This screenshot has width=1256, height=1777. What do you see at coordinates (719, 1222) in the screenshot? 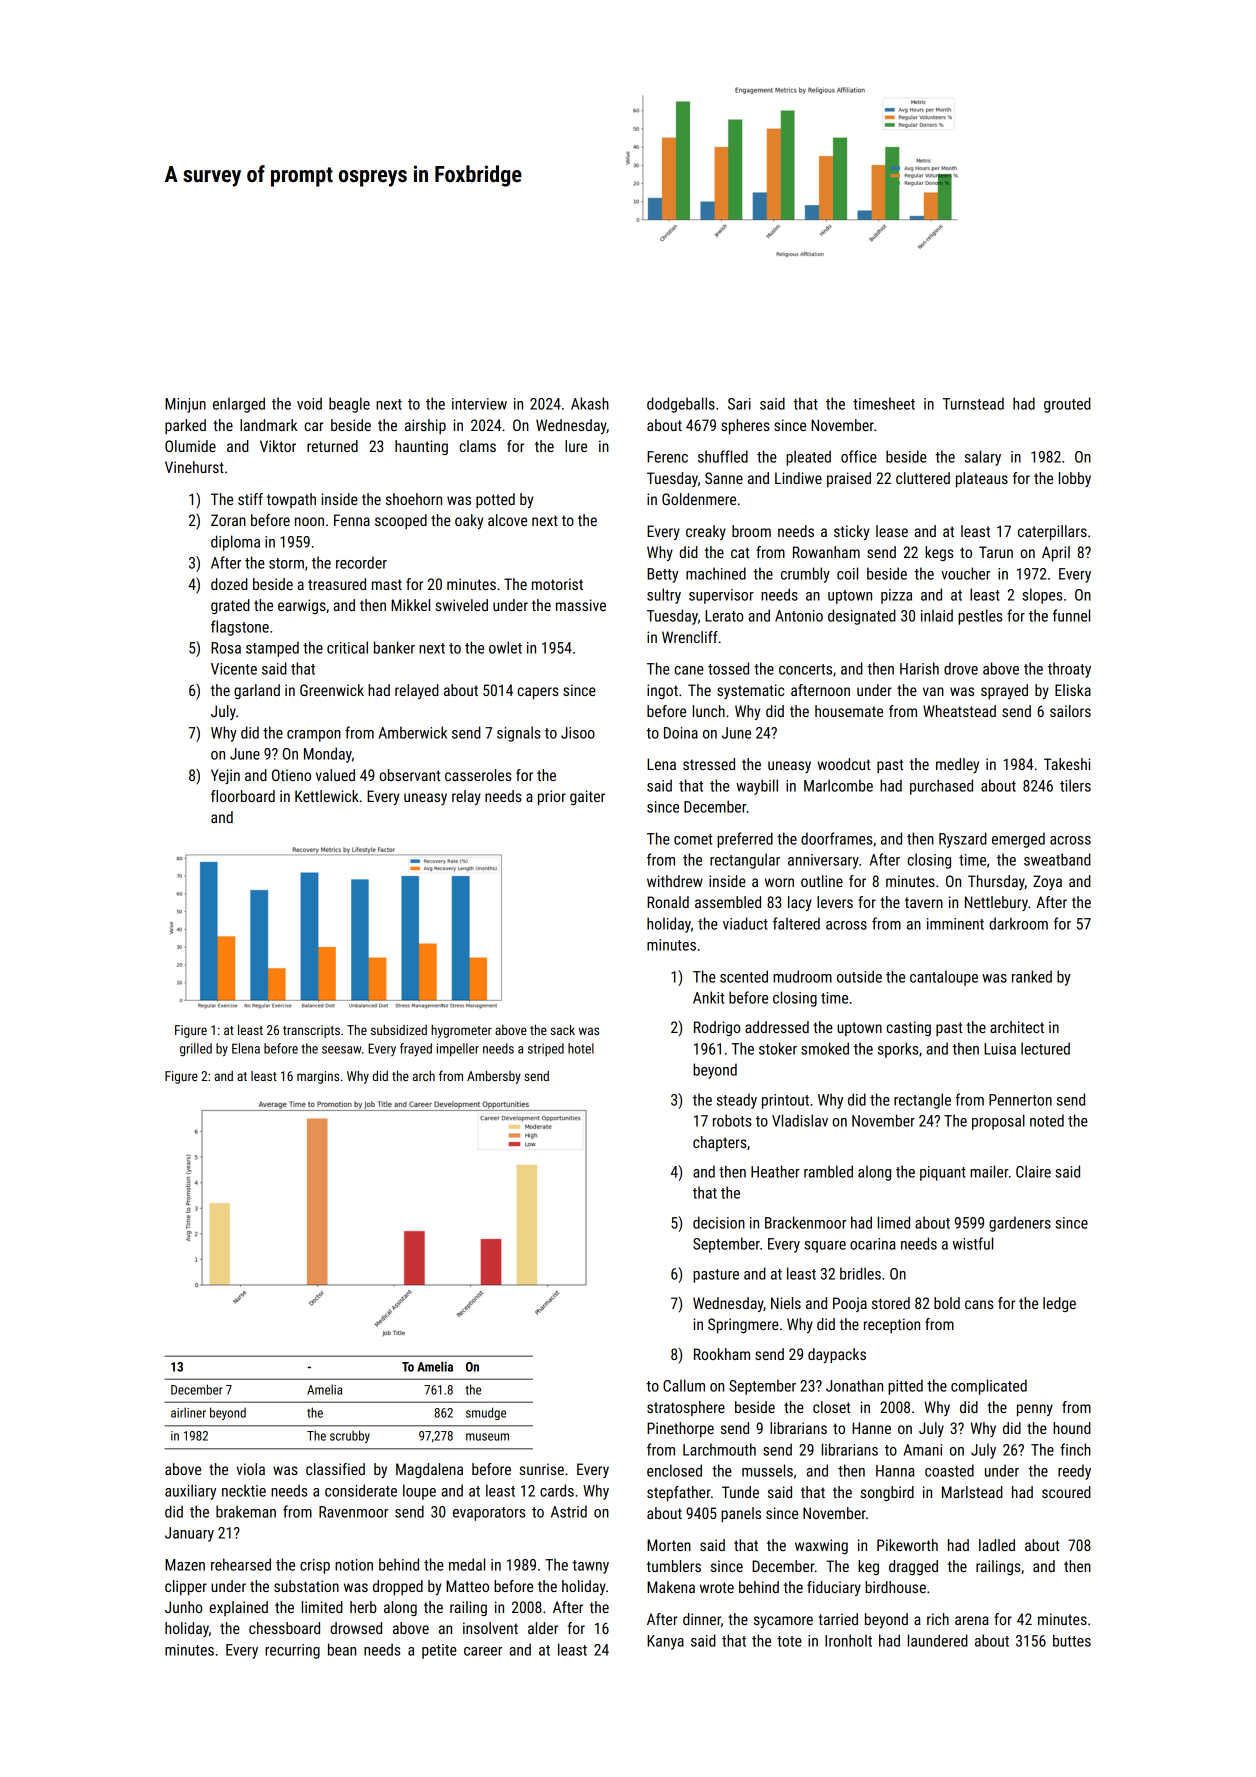
I see `decision` at bounding box center [719, 1222].
